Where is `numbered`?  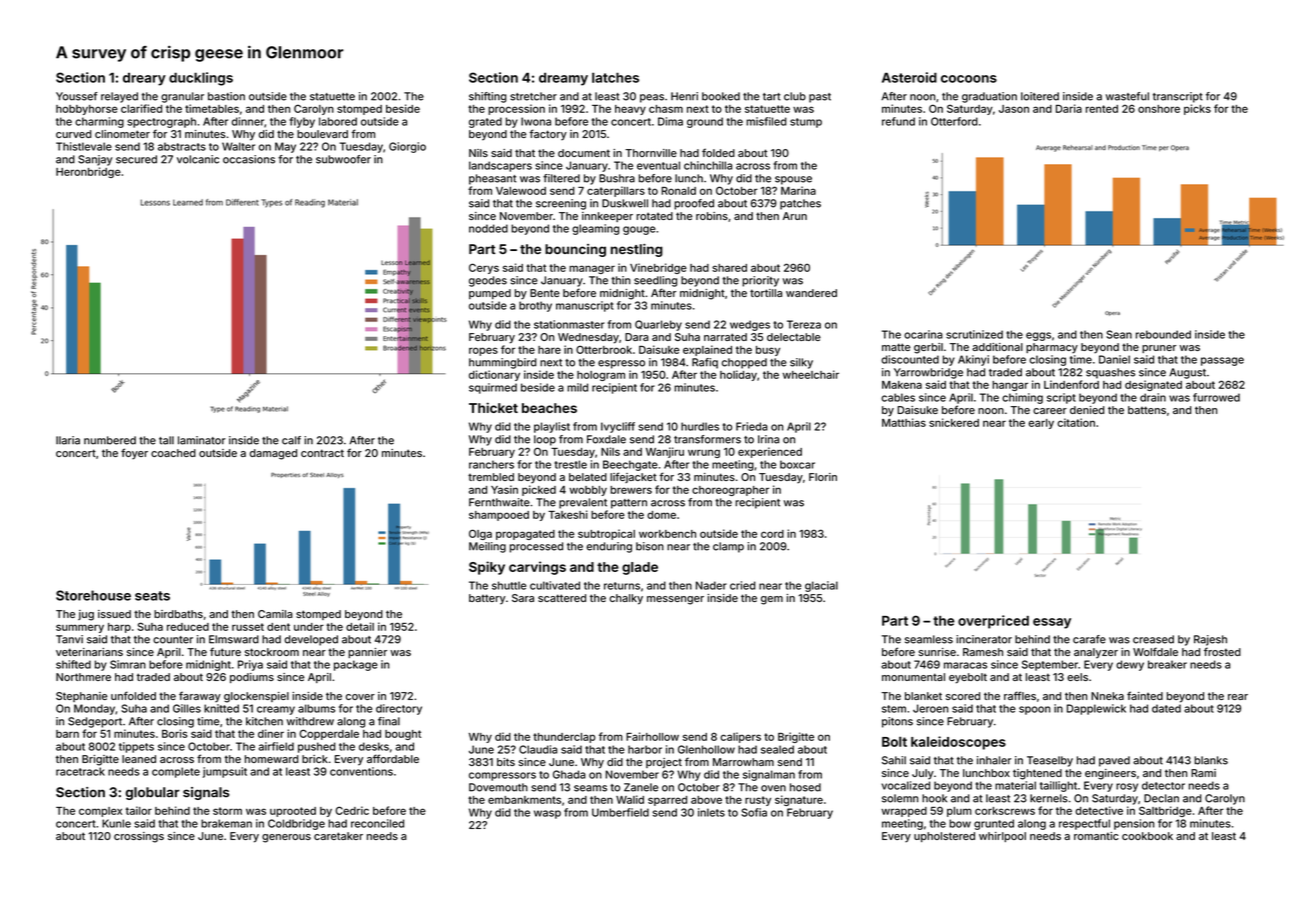 numbered is located at coordinates (110, 440).
